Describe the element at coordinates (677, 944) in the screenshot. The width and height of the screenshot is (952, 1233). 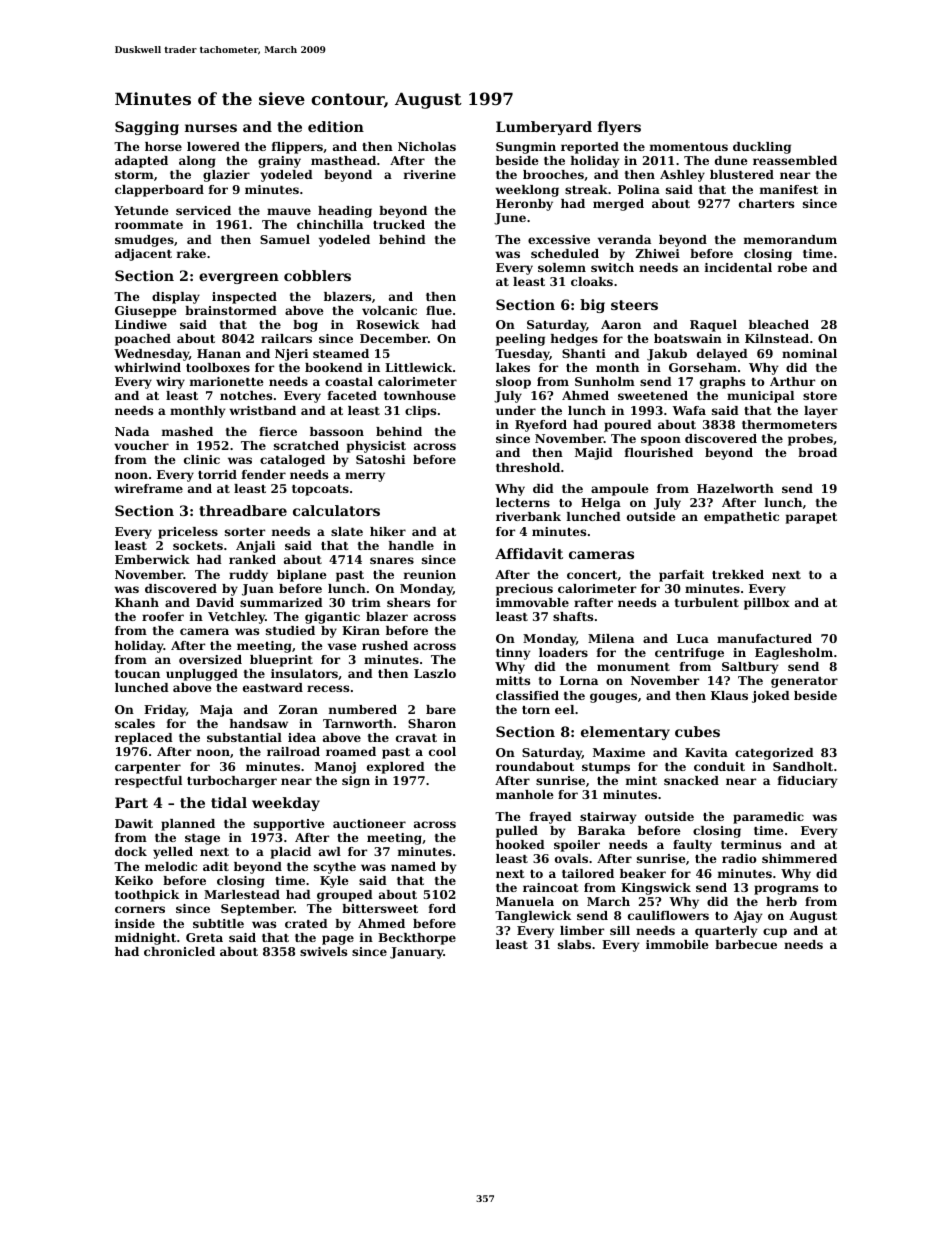
I see `immobile` at that location.
